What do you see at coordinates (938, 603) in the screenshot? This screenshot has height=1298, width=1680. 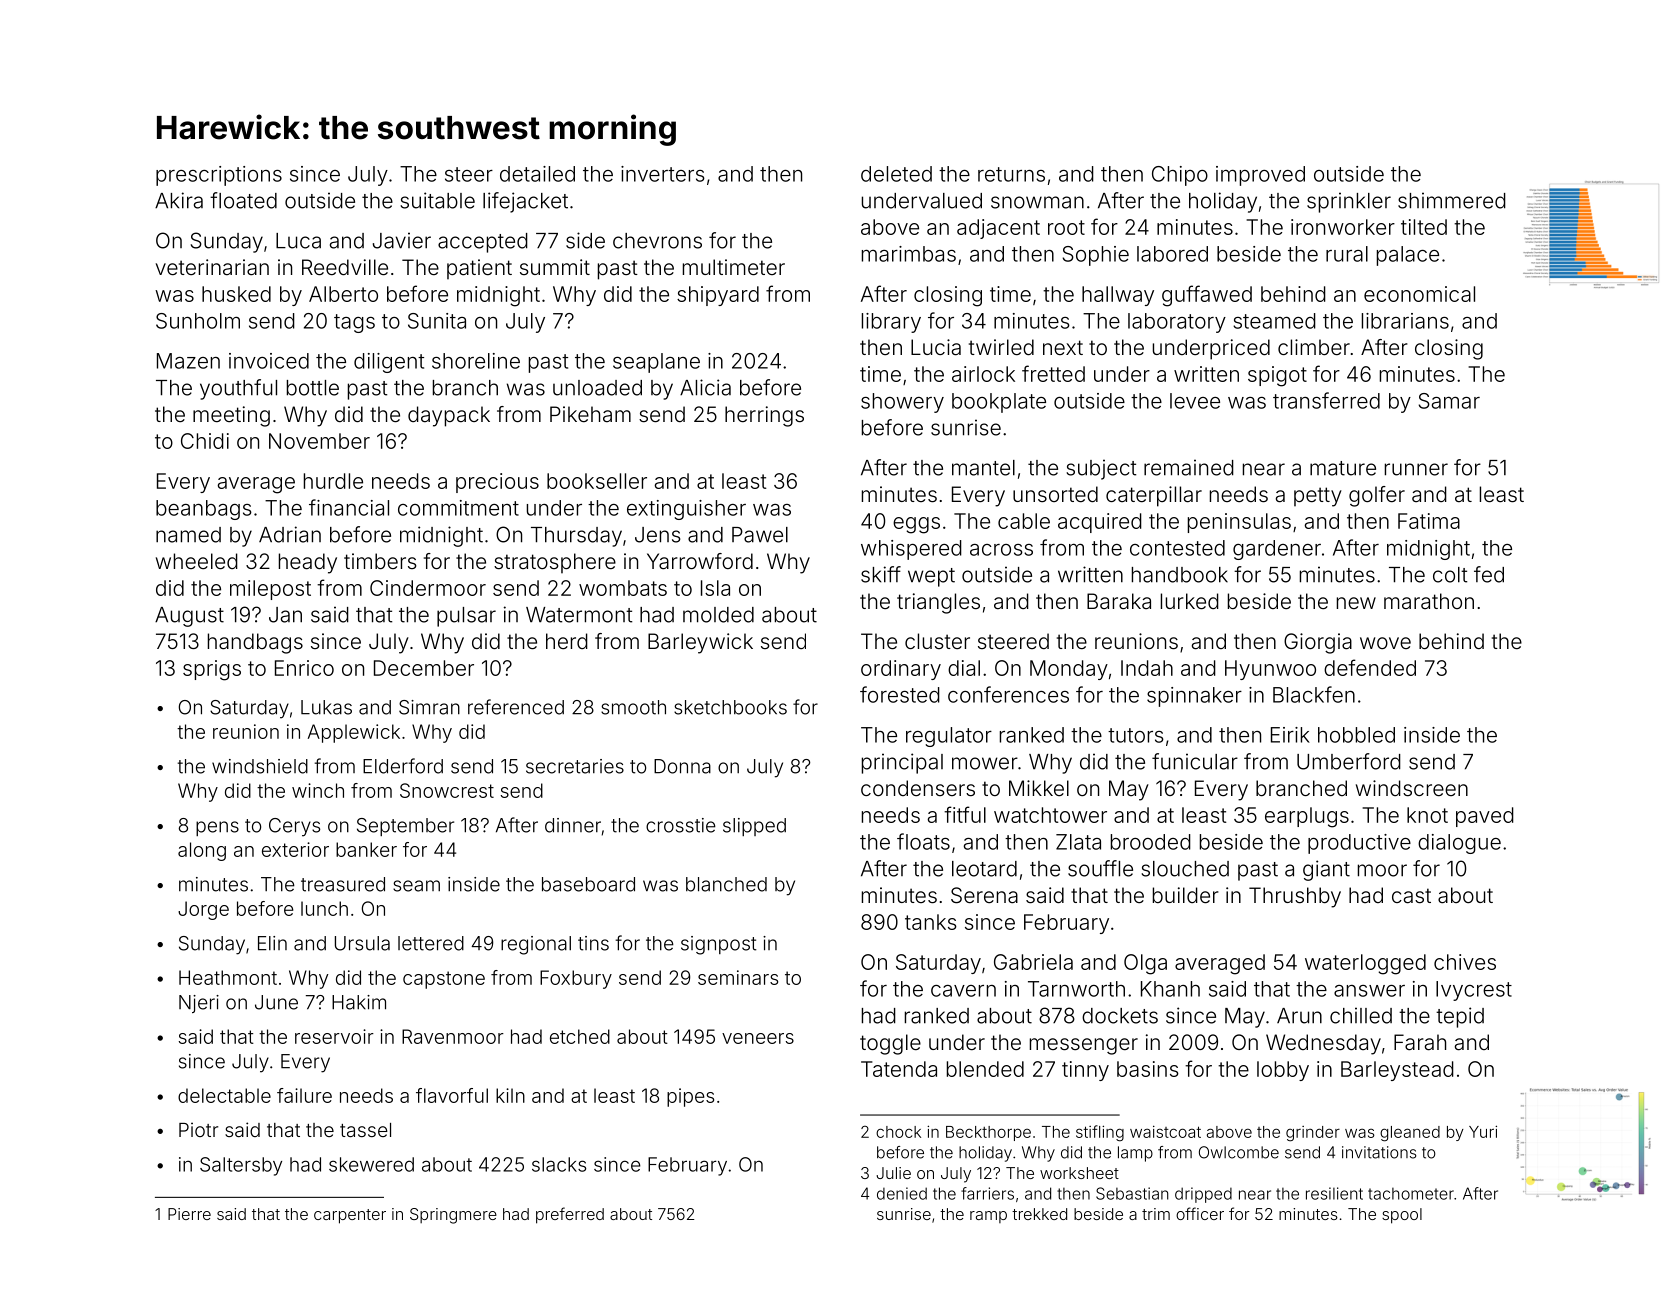 I see `triangles` at bounding box center [938, 603].
